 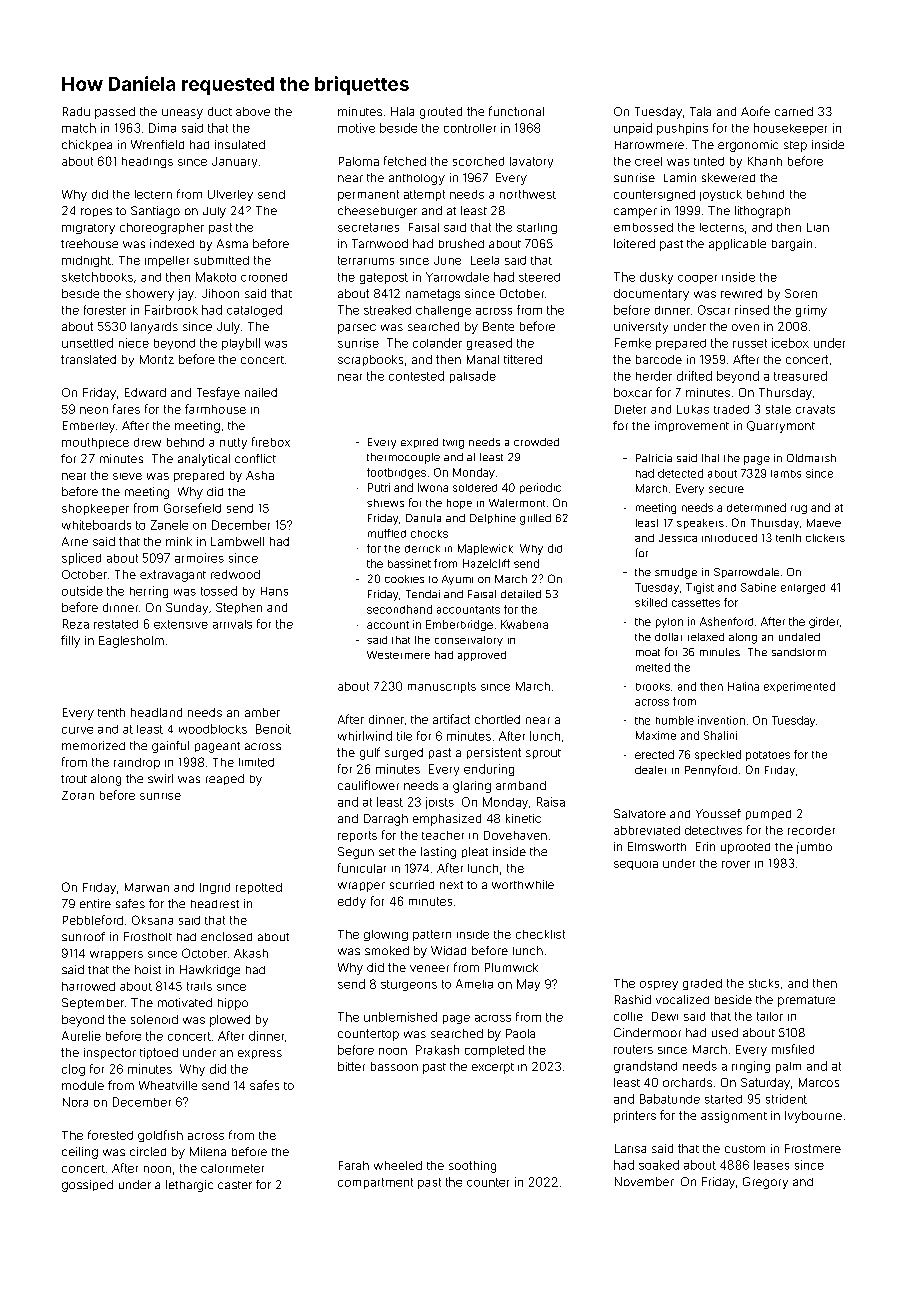 I want to click on lasting, so click(x=438, y=853).
